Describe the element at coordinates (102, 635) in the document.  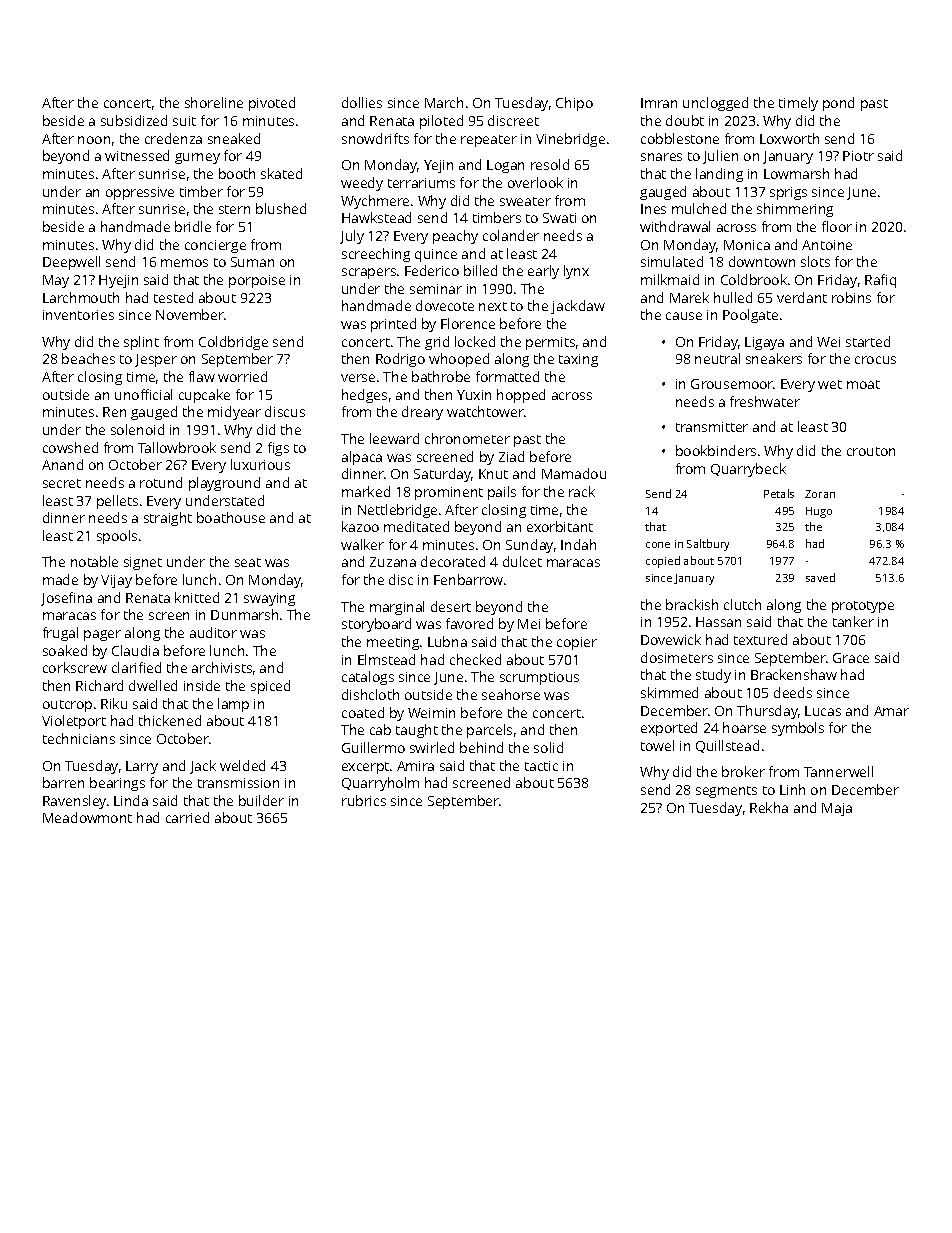
I see `pager` at that location.
